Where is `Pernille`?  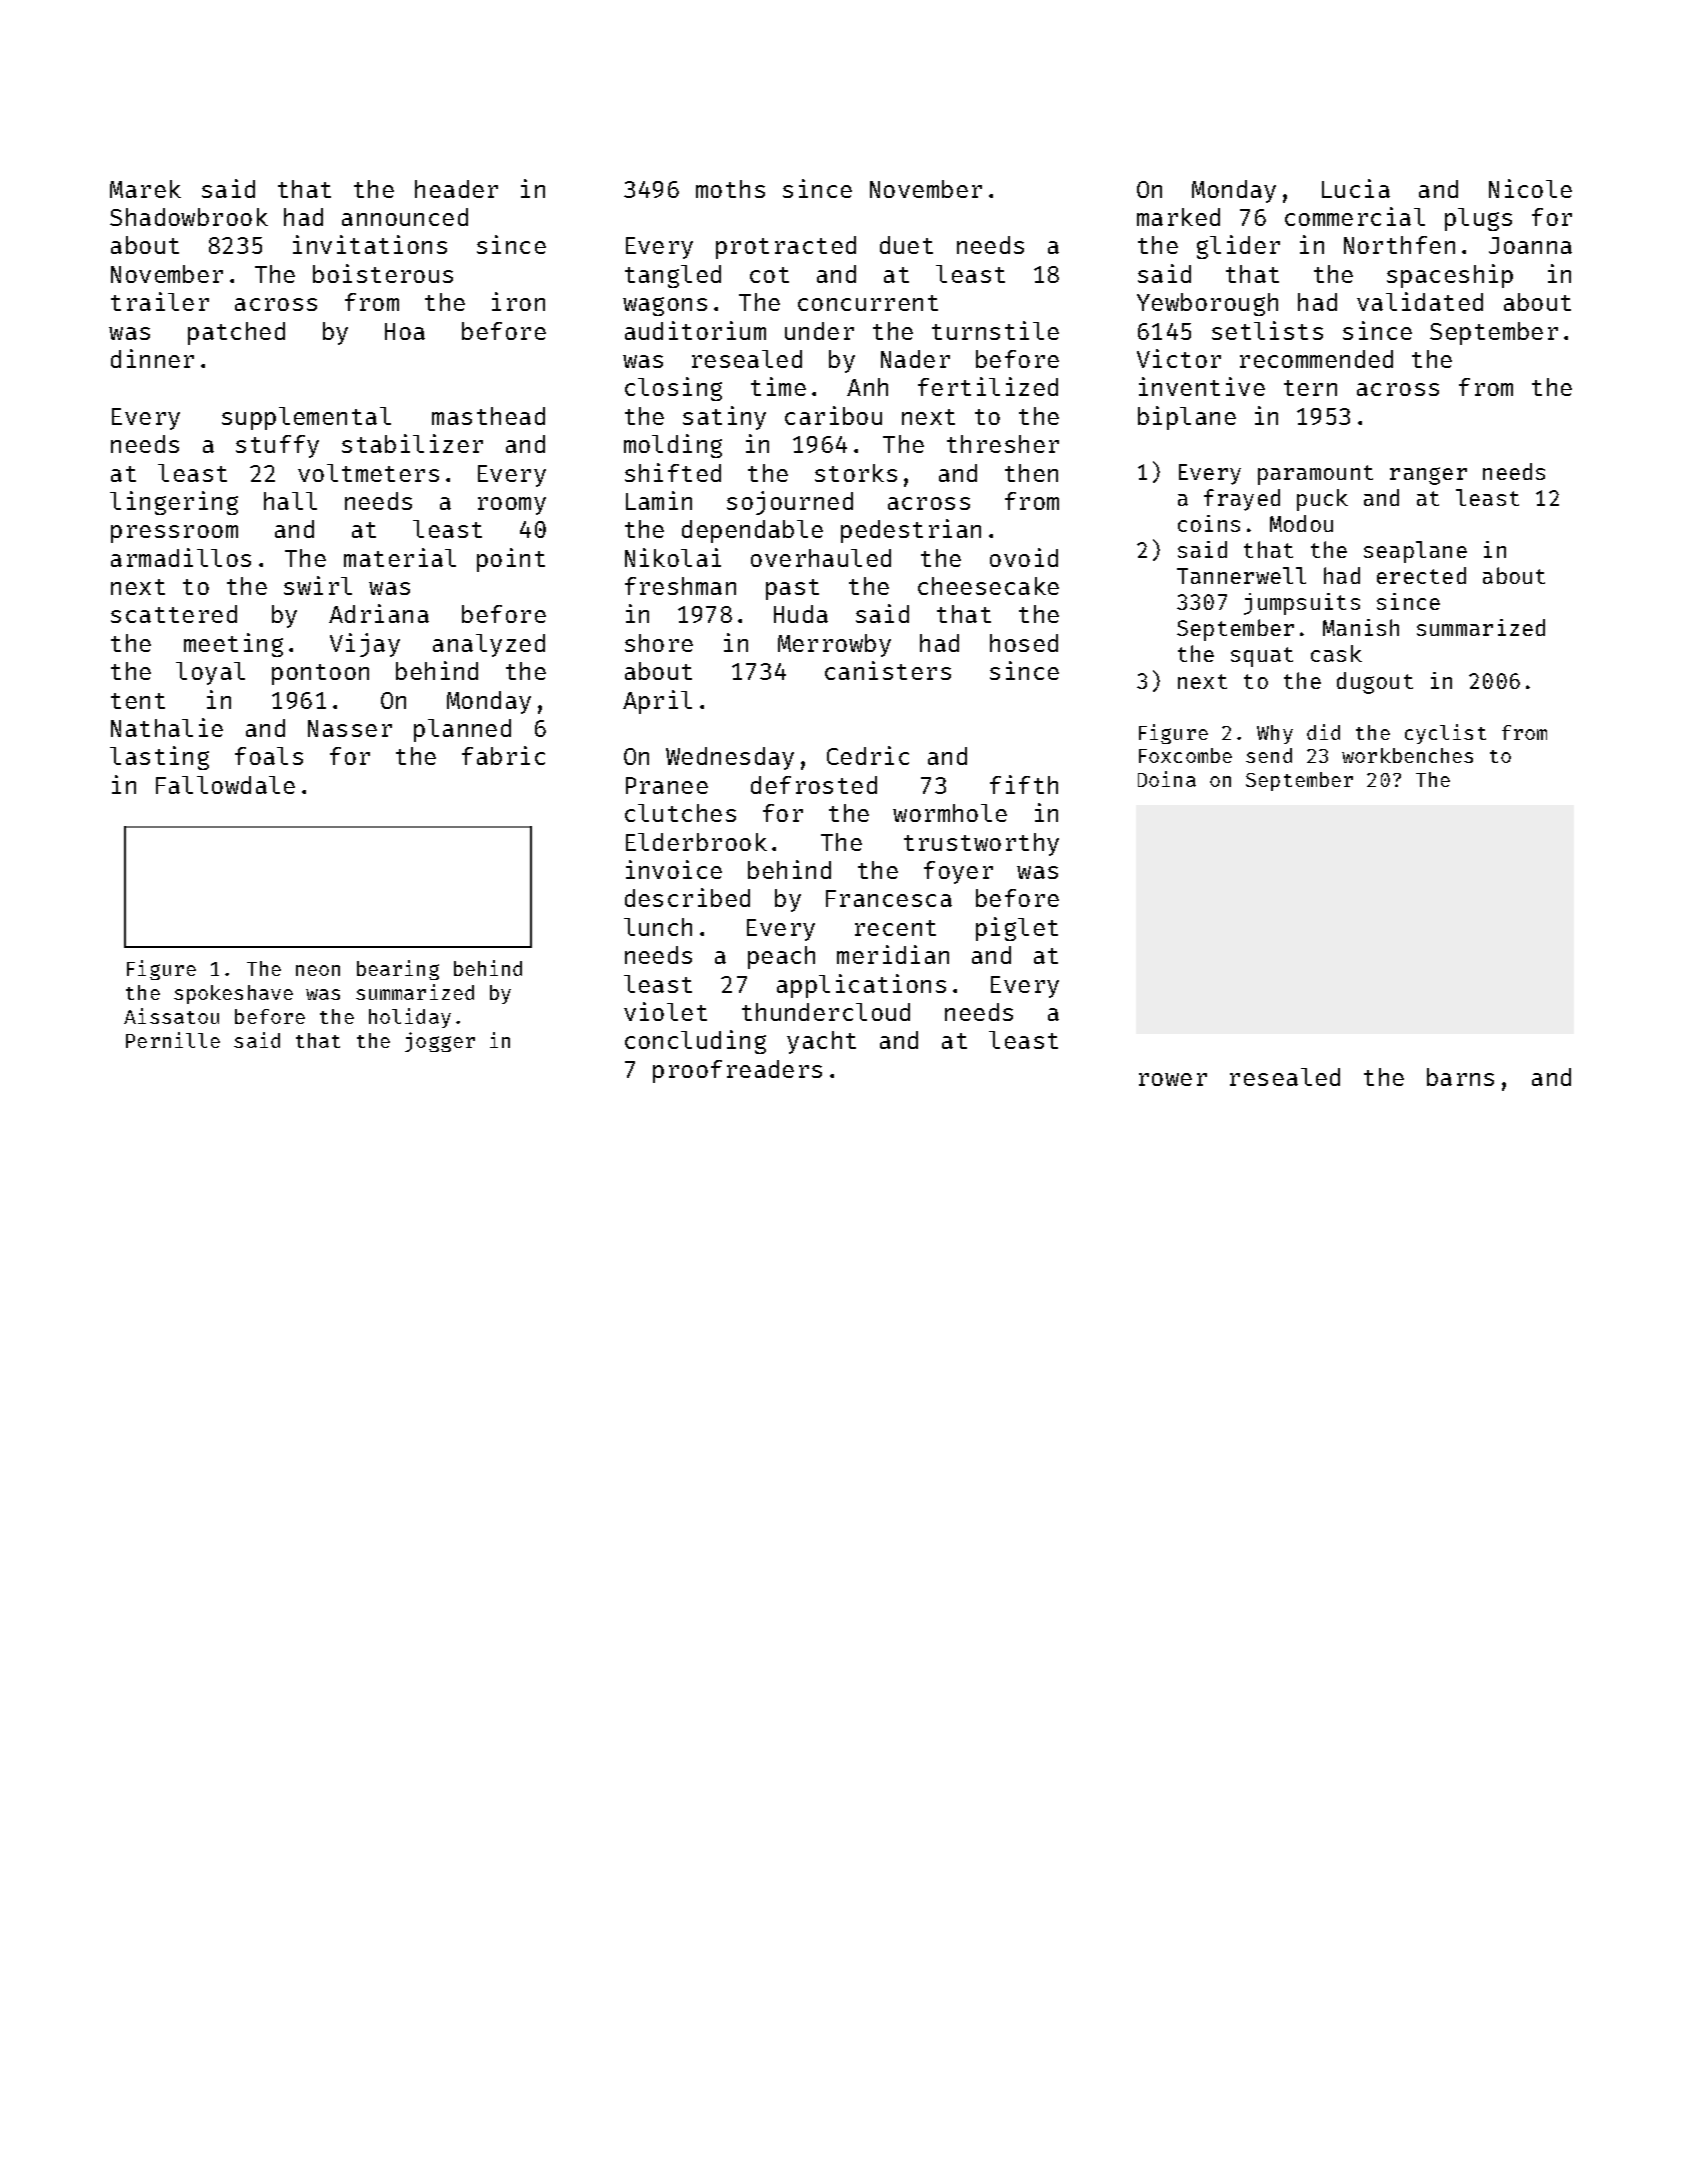 Pernille is located at coordinates (173, 1040).
